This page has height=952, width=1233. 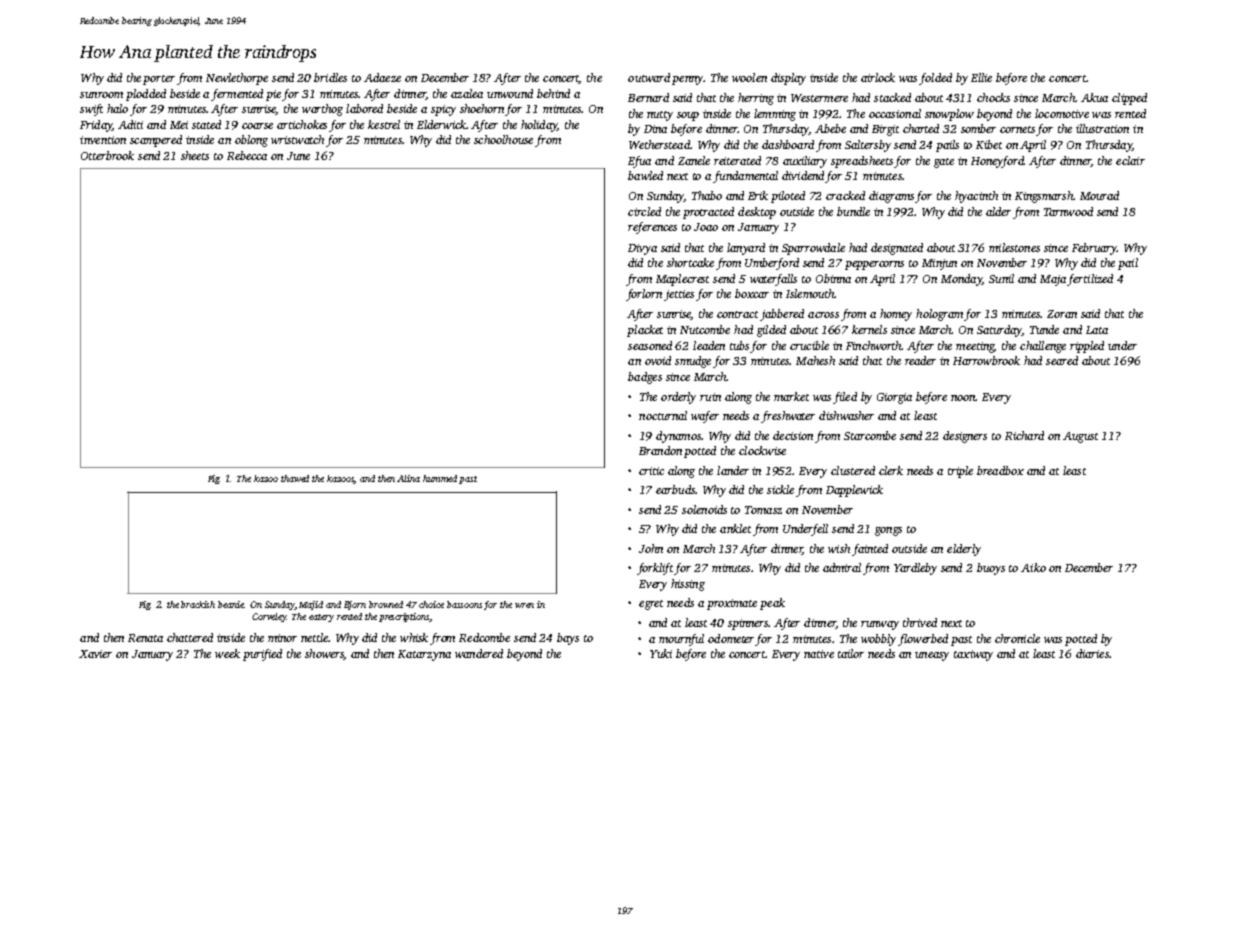 I want to click on Birgit, so click(x=885, y=130).
